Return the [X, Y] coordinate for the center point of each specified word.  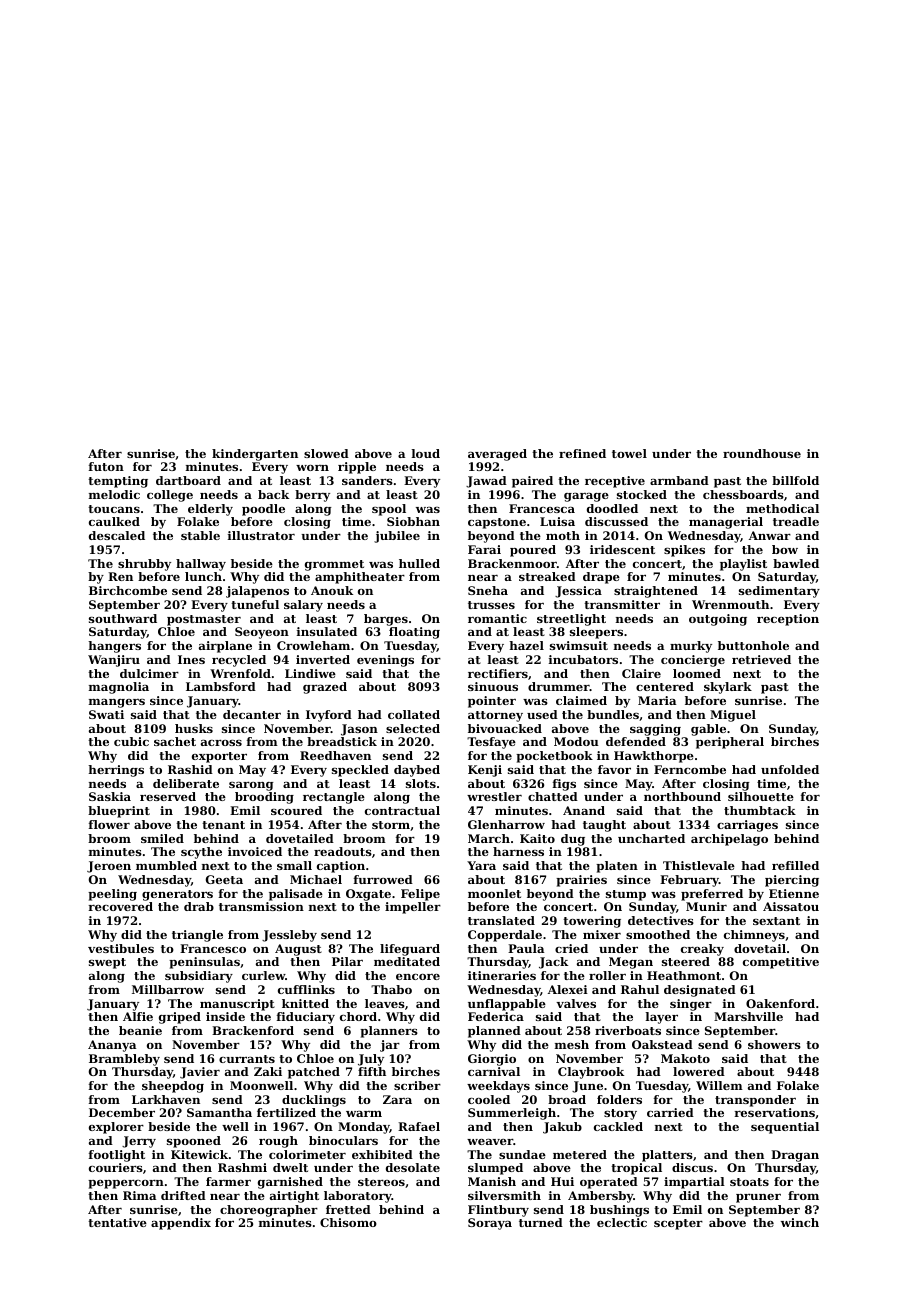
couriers [116, 1167]
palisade [296, 895]
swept [107, 963]
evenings [385, 661]
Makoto [685, 1058]
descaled [117, 535]
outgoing [718, 620]
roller [607, 975]
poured [533, 551]
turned [541, 1222]
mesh [572, 1044]
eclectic [622, 1222]
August [298, 950]
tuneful [255, 604]
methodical [782, 508]
